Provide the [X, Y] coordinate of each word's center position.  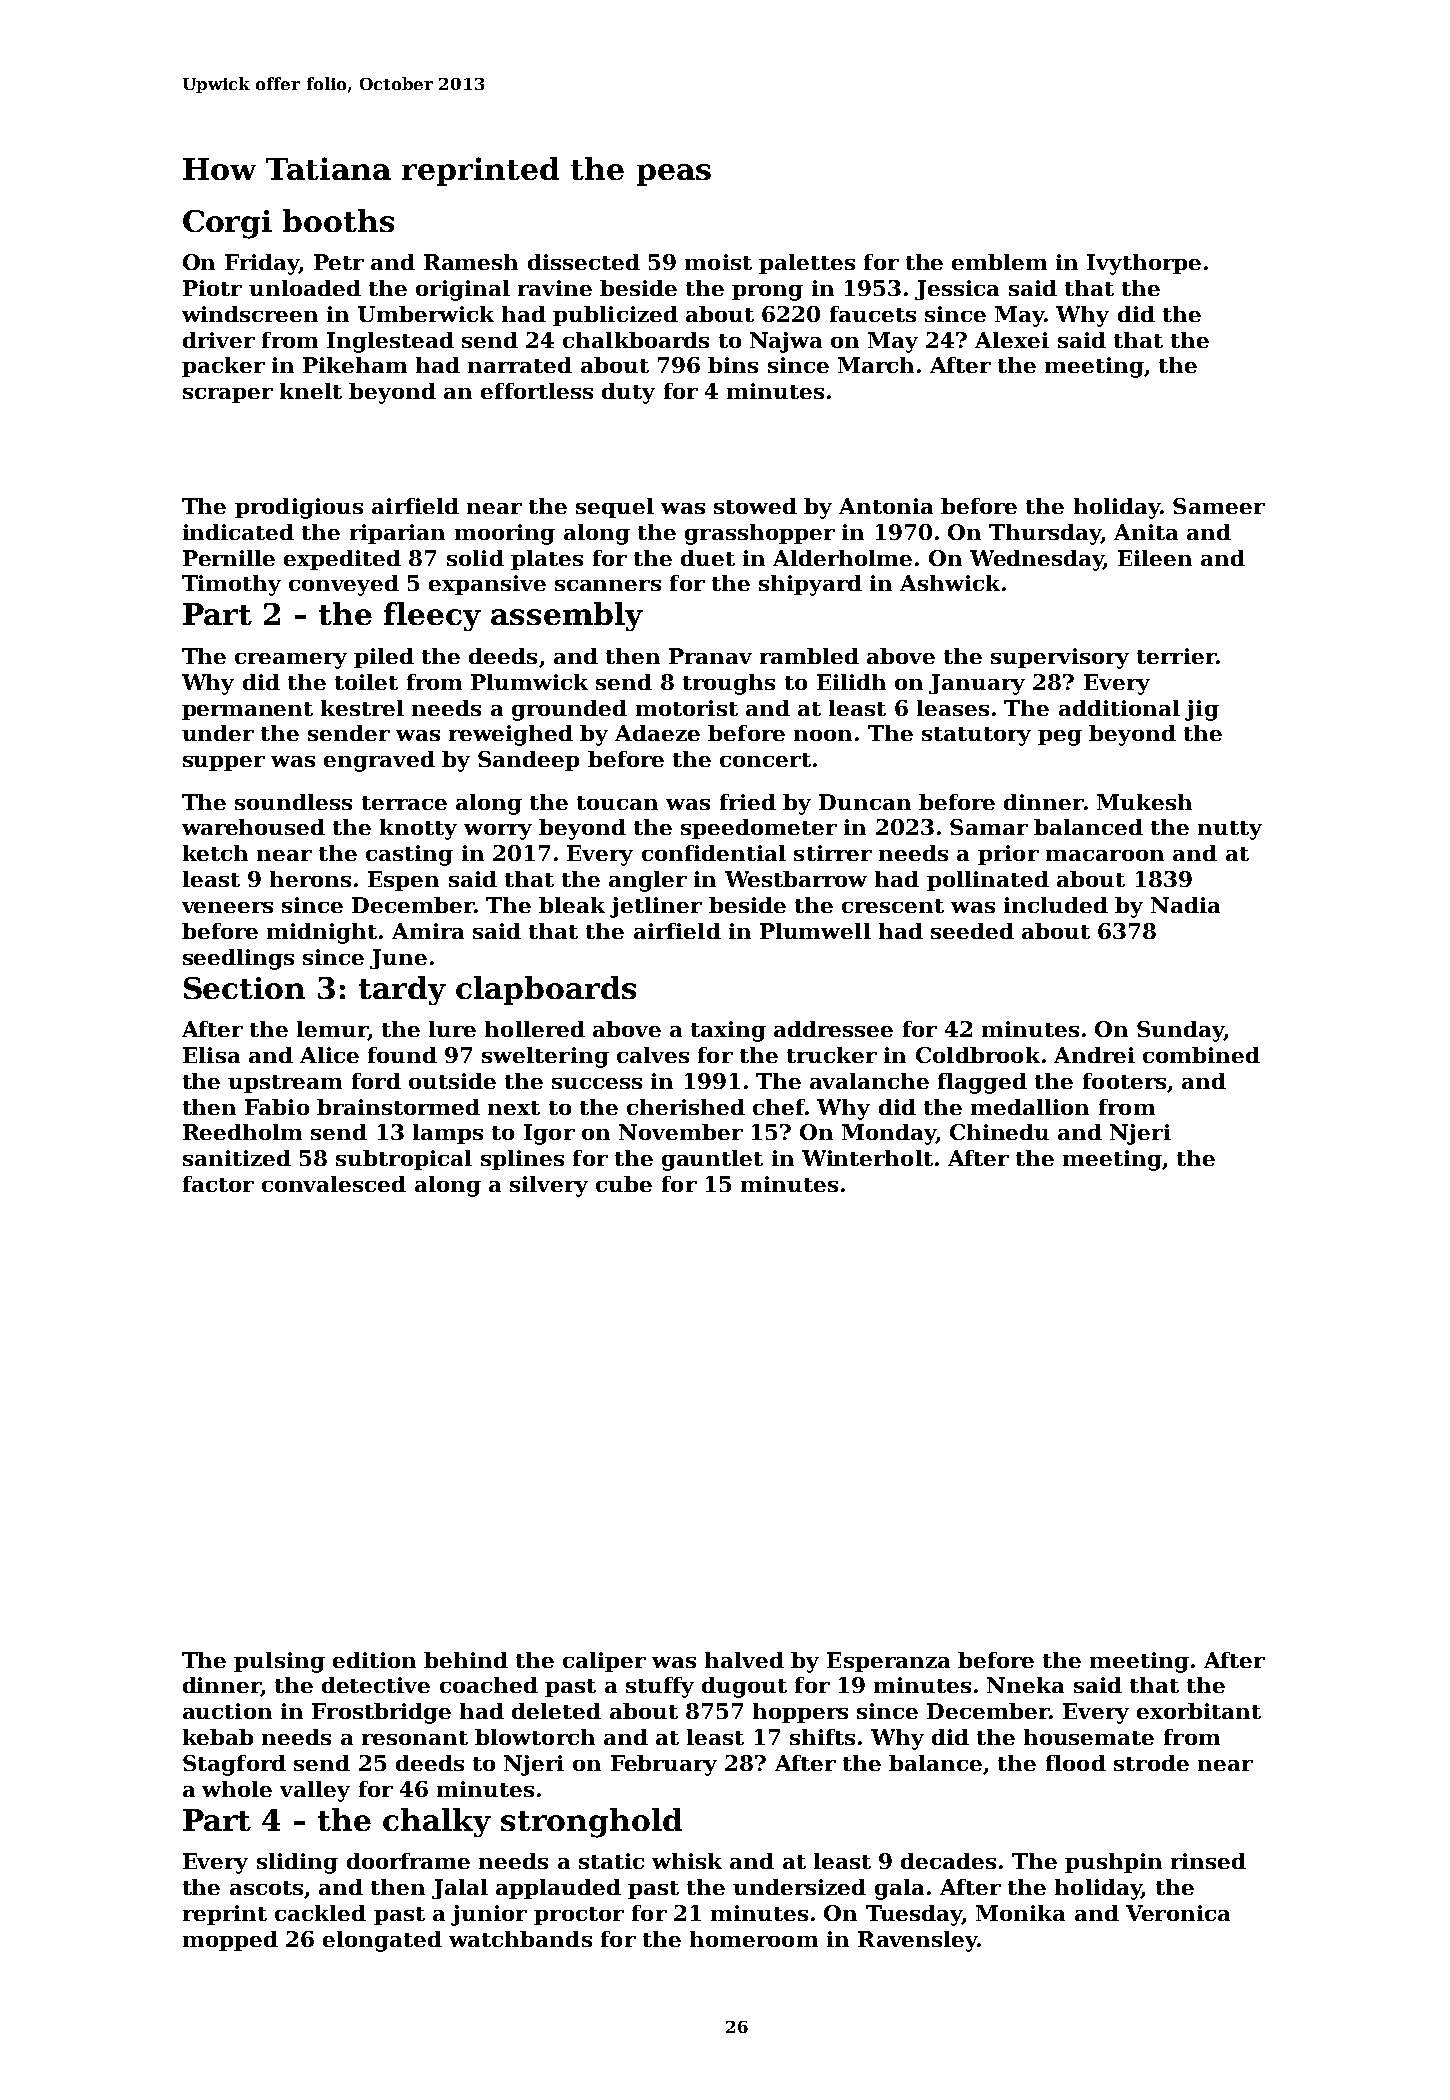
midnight [322, 933]
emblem [999, 262]
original [463, 290]
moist [718, 262]
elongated [382, 1941]
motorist [687, 708]
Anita [1146, 532]
